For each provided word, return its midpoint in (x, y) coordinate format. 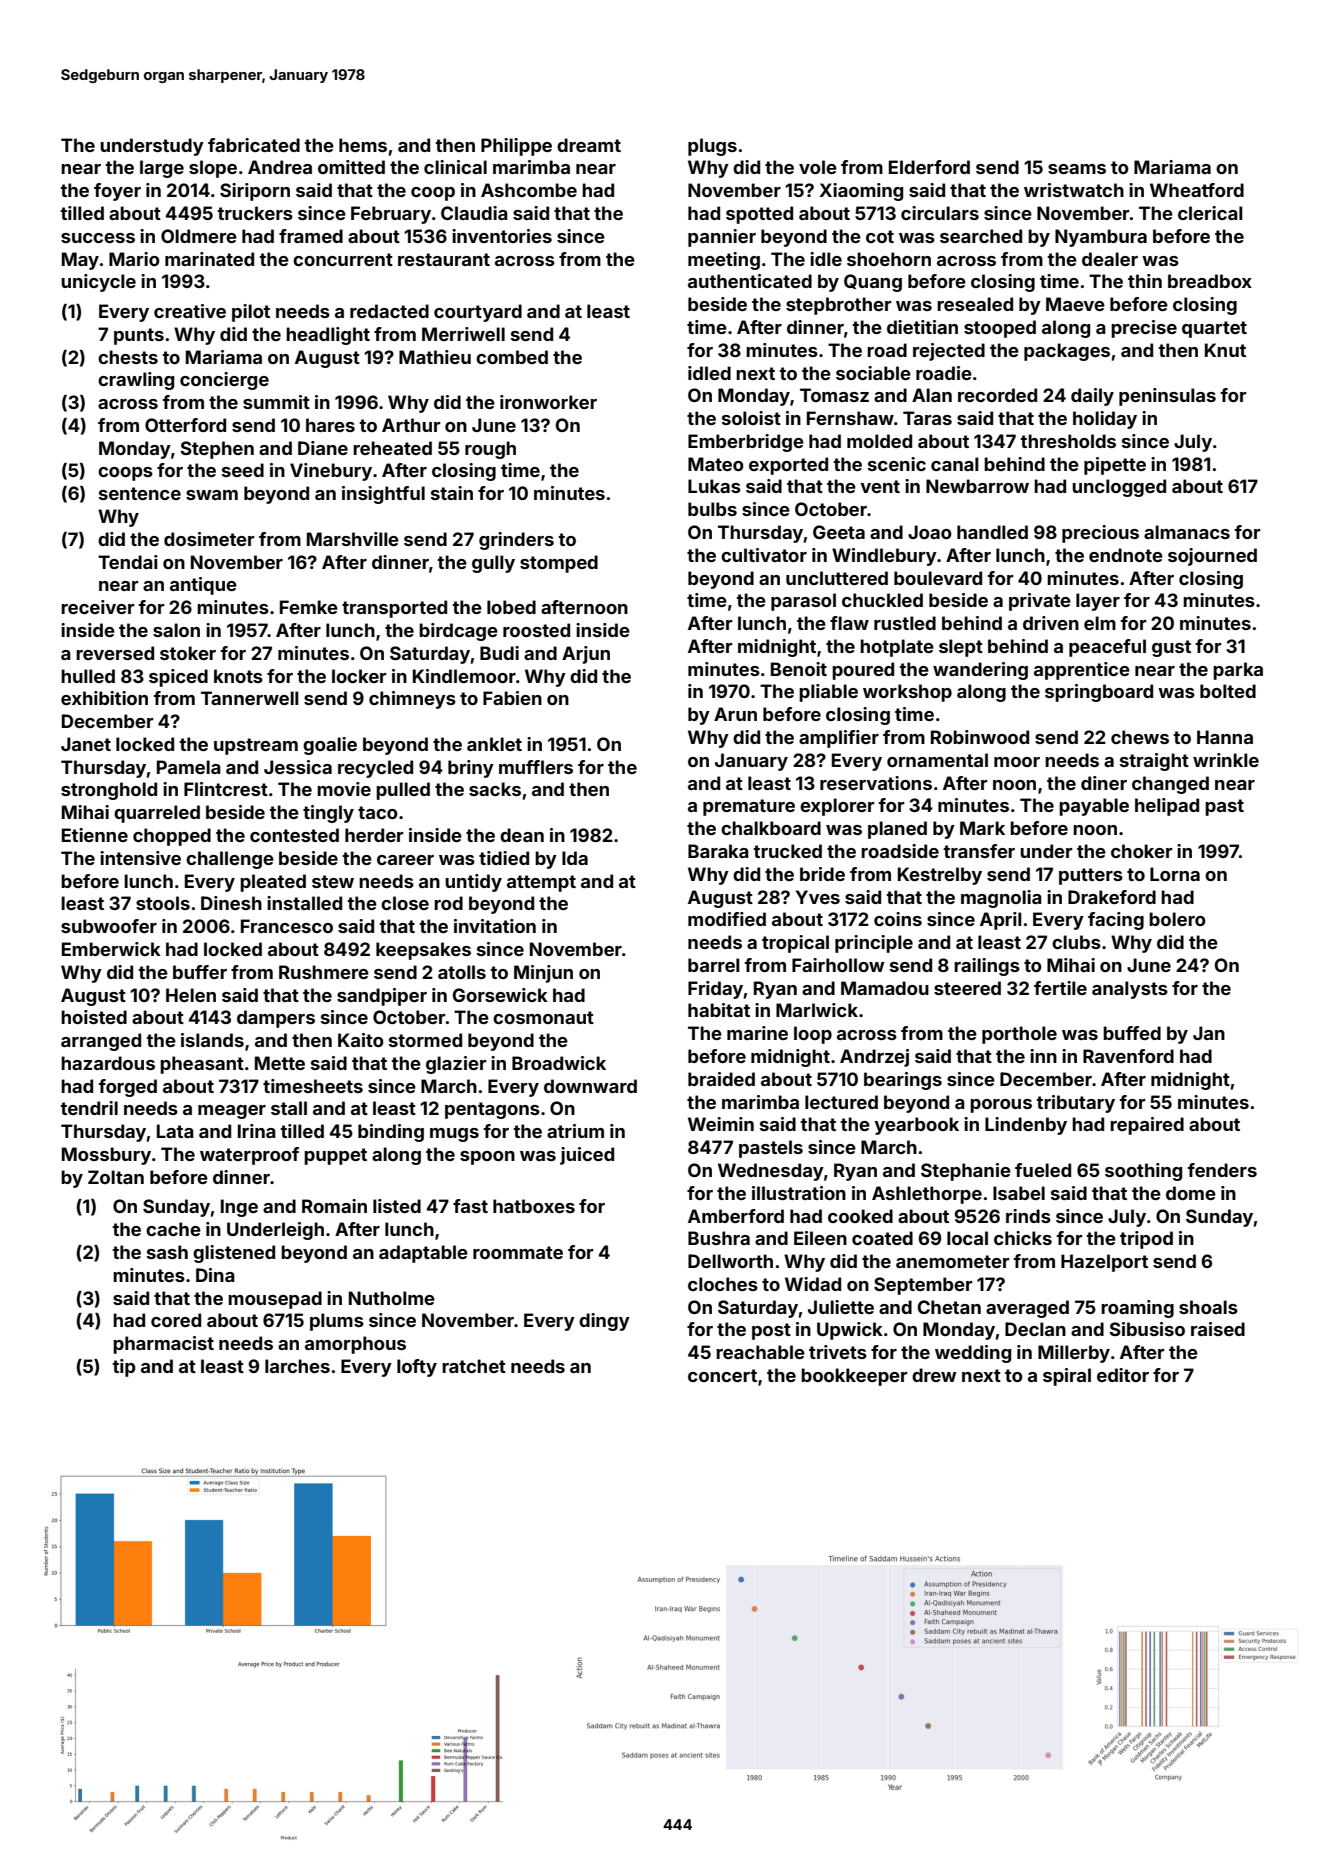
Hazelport (1104, 1263)
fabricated (254, 145)
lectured (841, 1102)
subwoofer (109, 926)
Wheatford (1197, 190)
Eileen (820, 1238)
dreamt (589, 145)
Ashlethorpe (927, 1195)
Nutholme (392, 1298)
